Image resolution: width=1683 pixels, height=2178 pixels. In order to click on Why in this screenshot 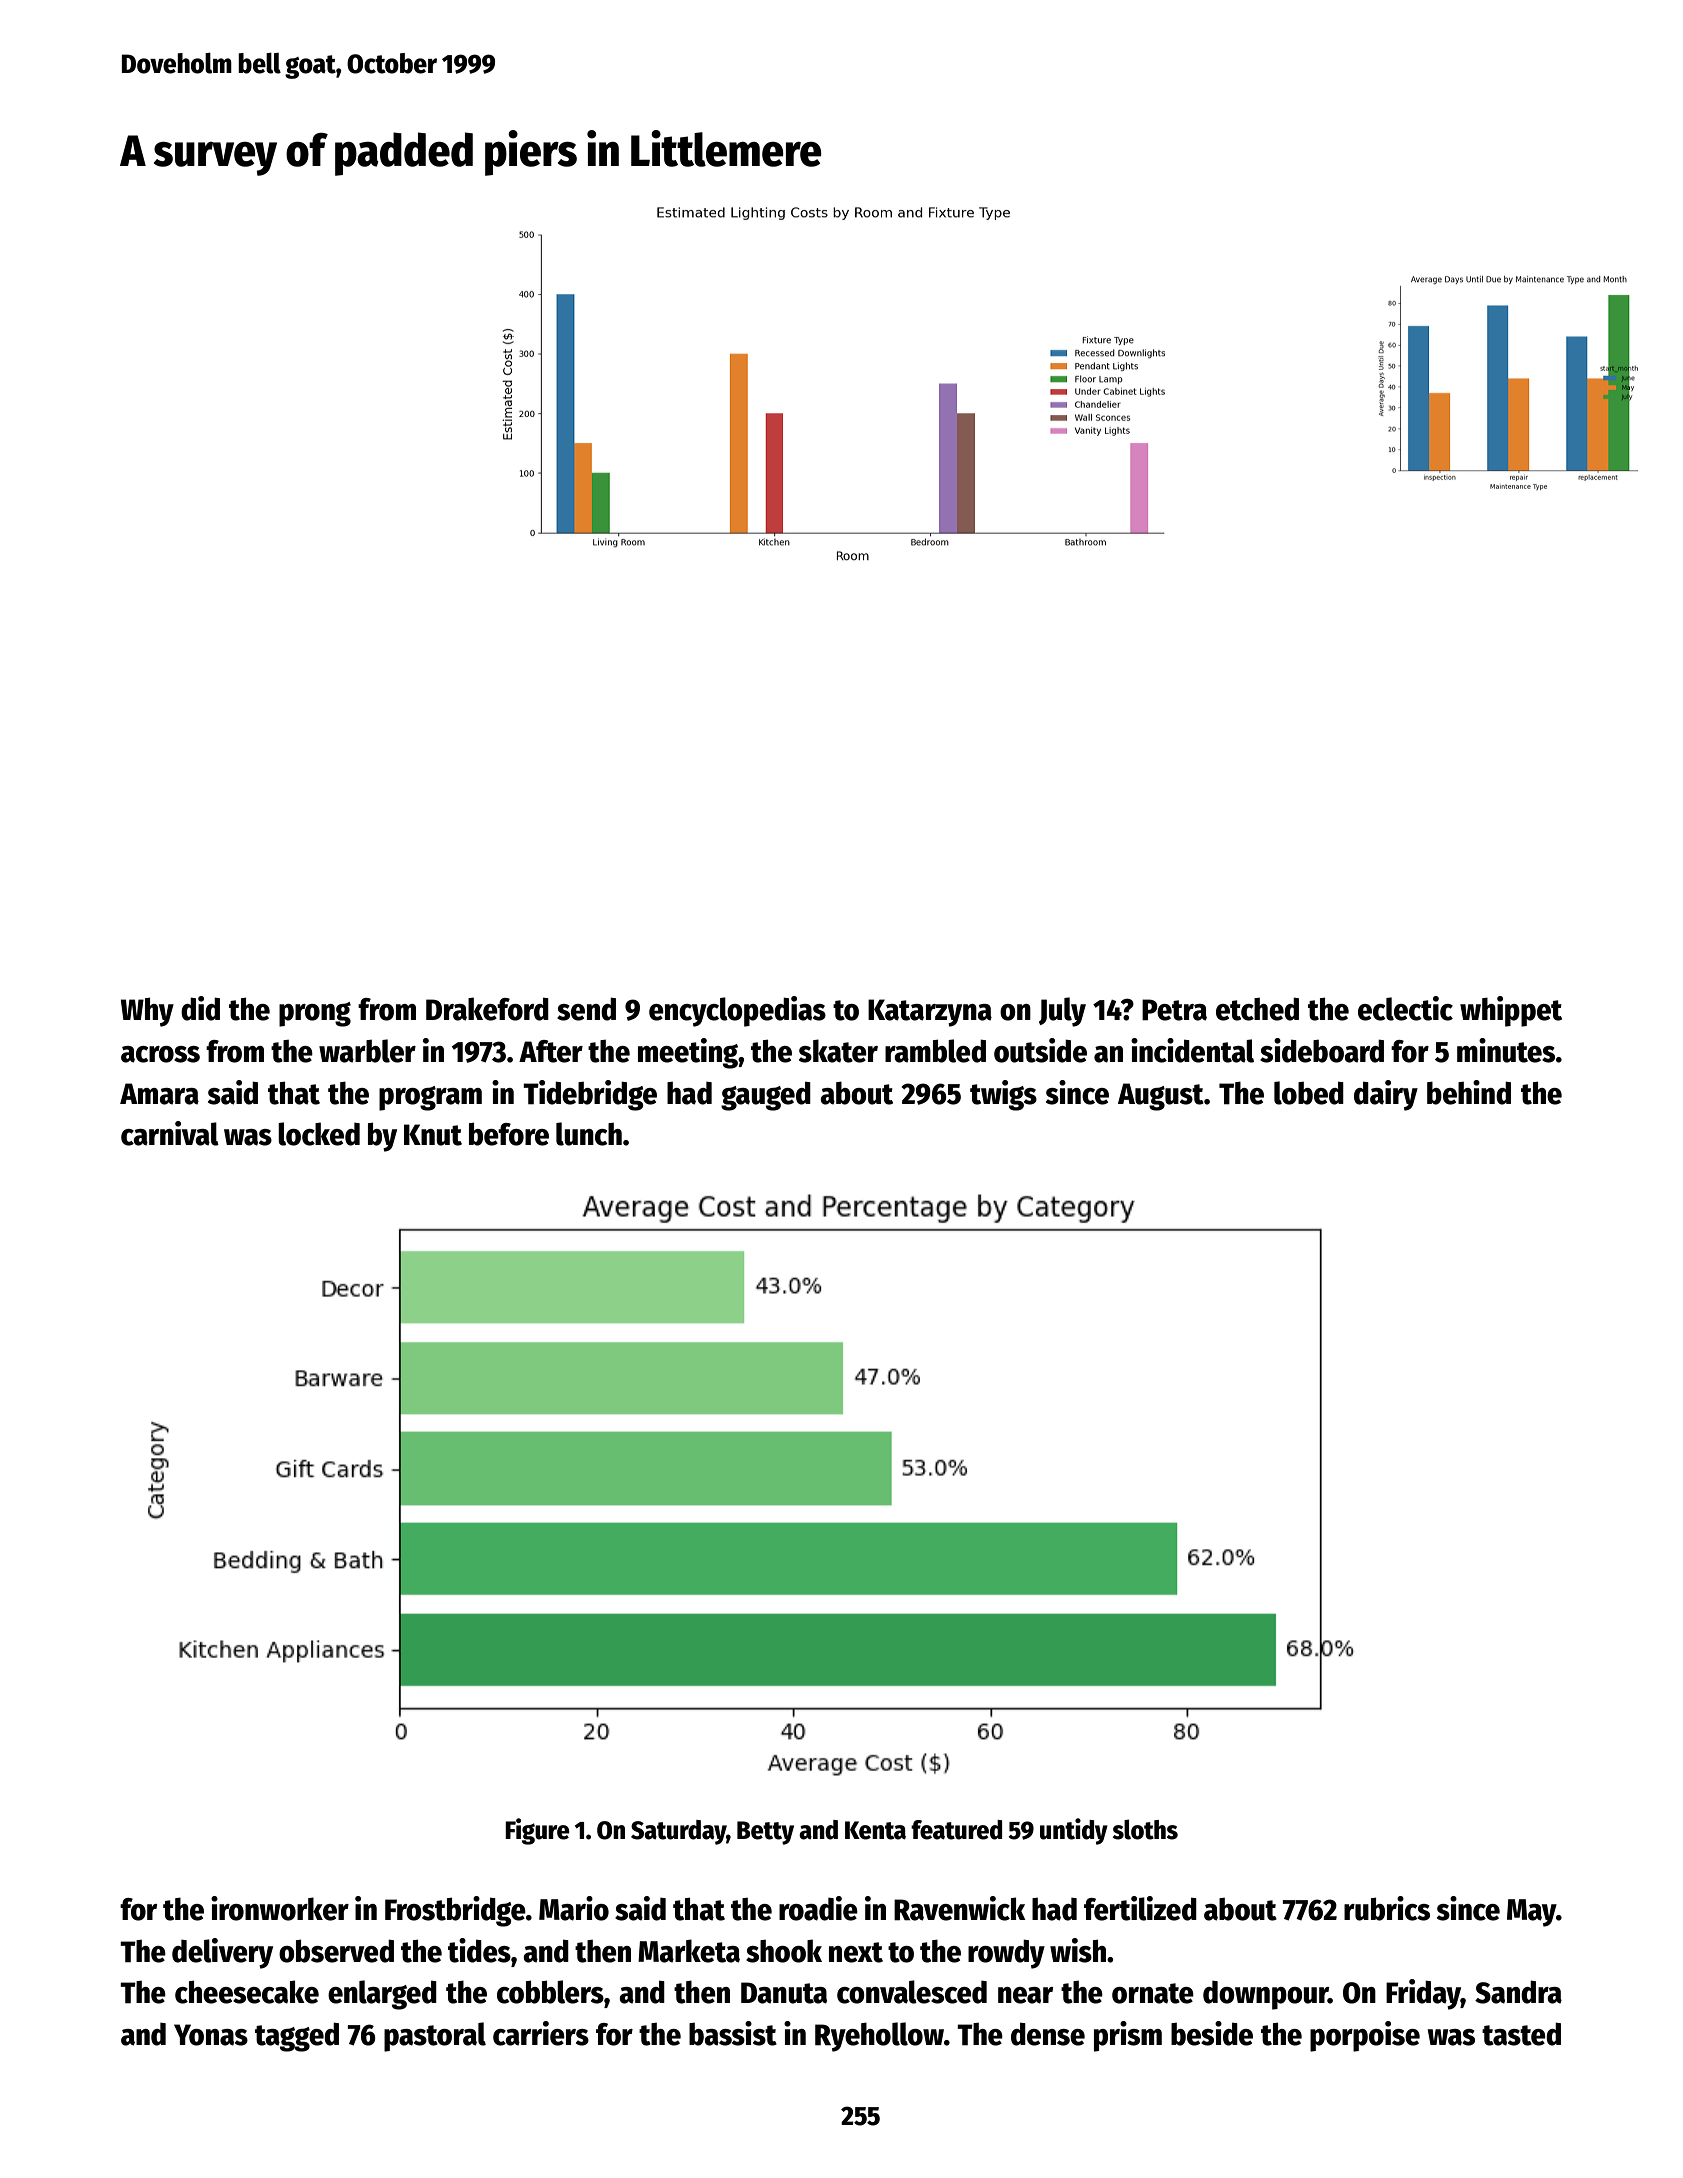, I will do `click(147, 1012)`.
